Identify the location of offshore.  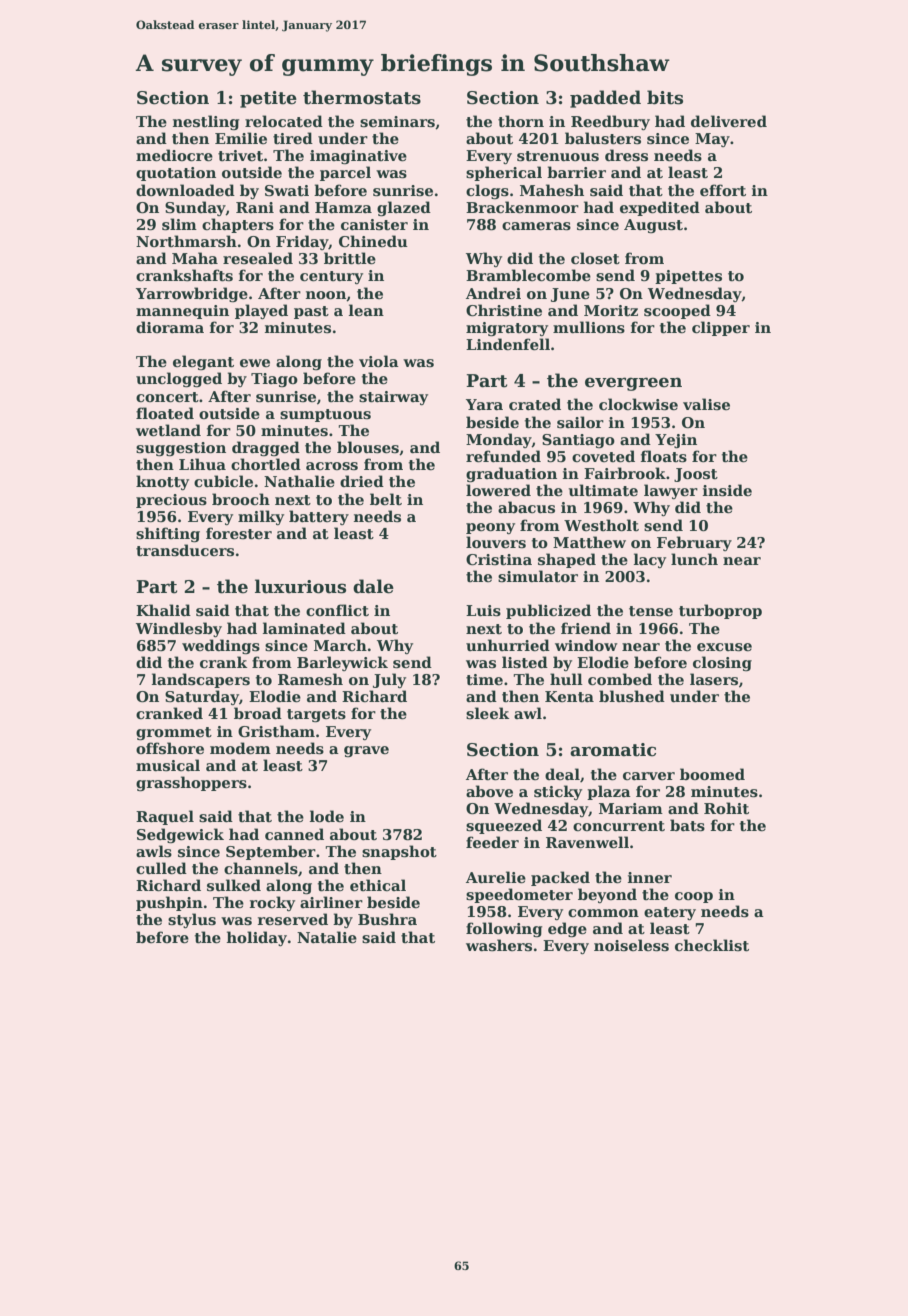
(170, 748).
